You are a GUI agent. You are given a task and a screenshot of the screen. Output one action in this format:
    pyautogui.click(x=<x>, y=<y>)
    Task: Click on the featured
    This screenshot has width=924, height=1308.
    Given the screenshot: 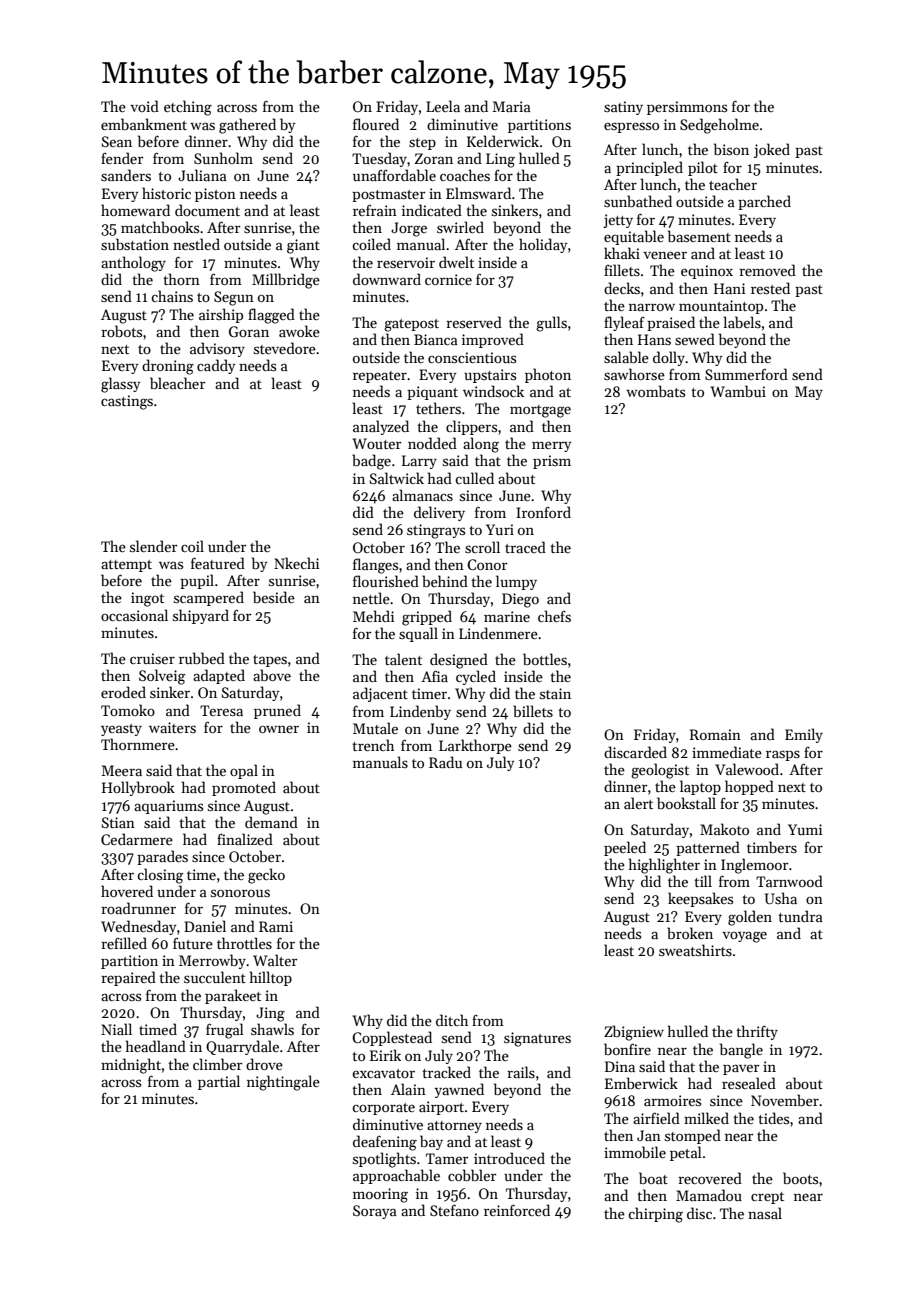 What is the action you would take?
    pyautogui.click(x=218, y=563)
